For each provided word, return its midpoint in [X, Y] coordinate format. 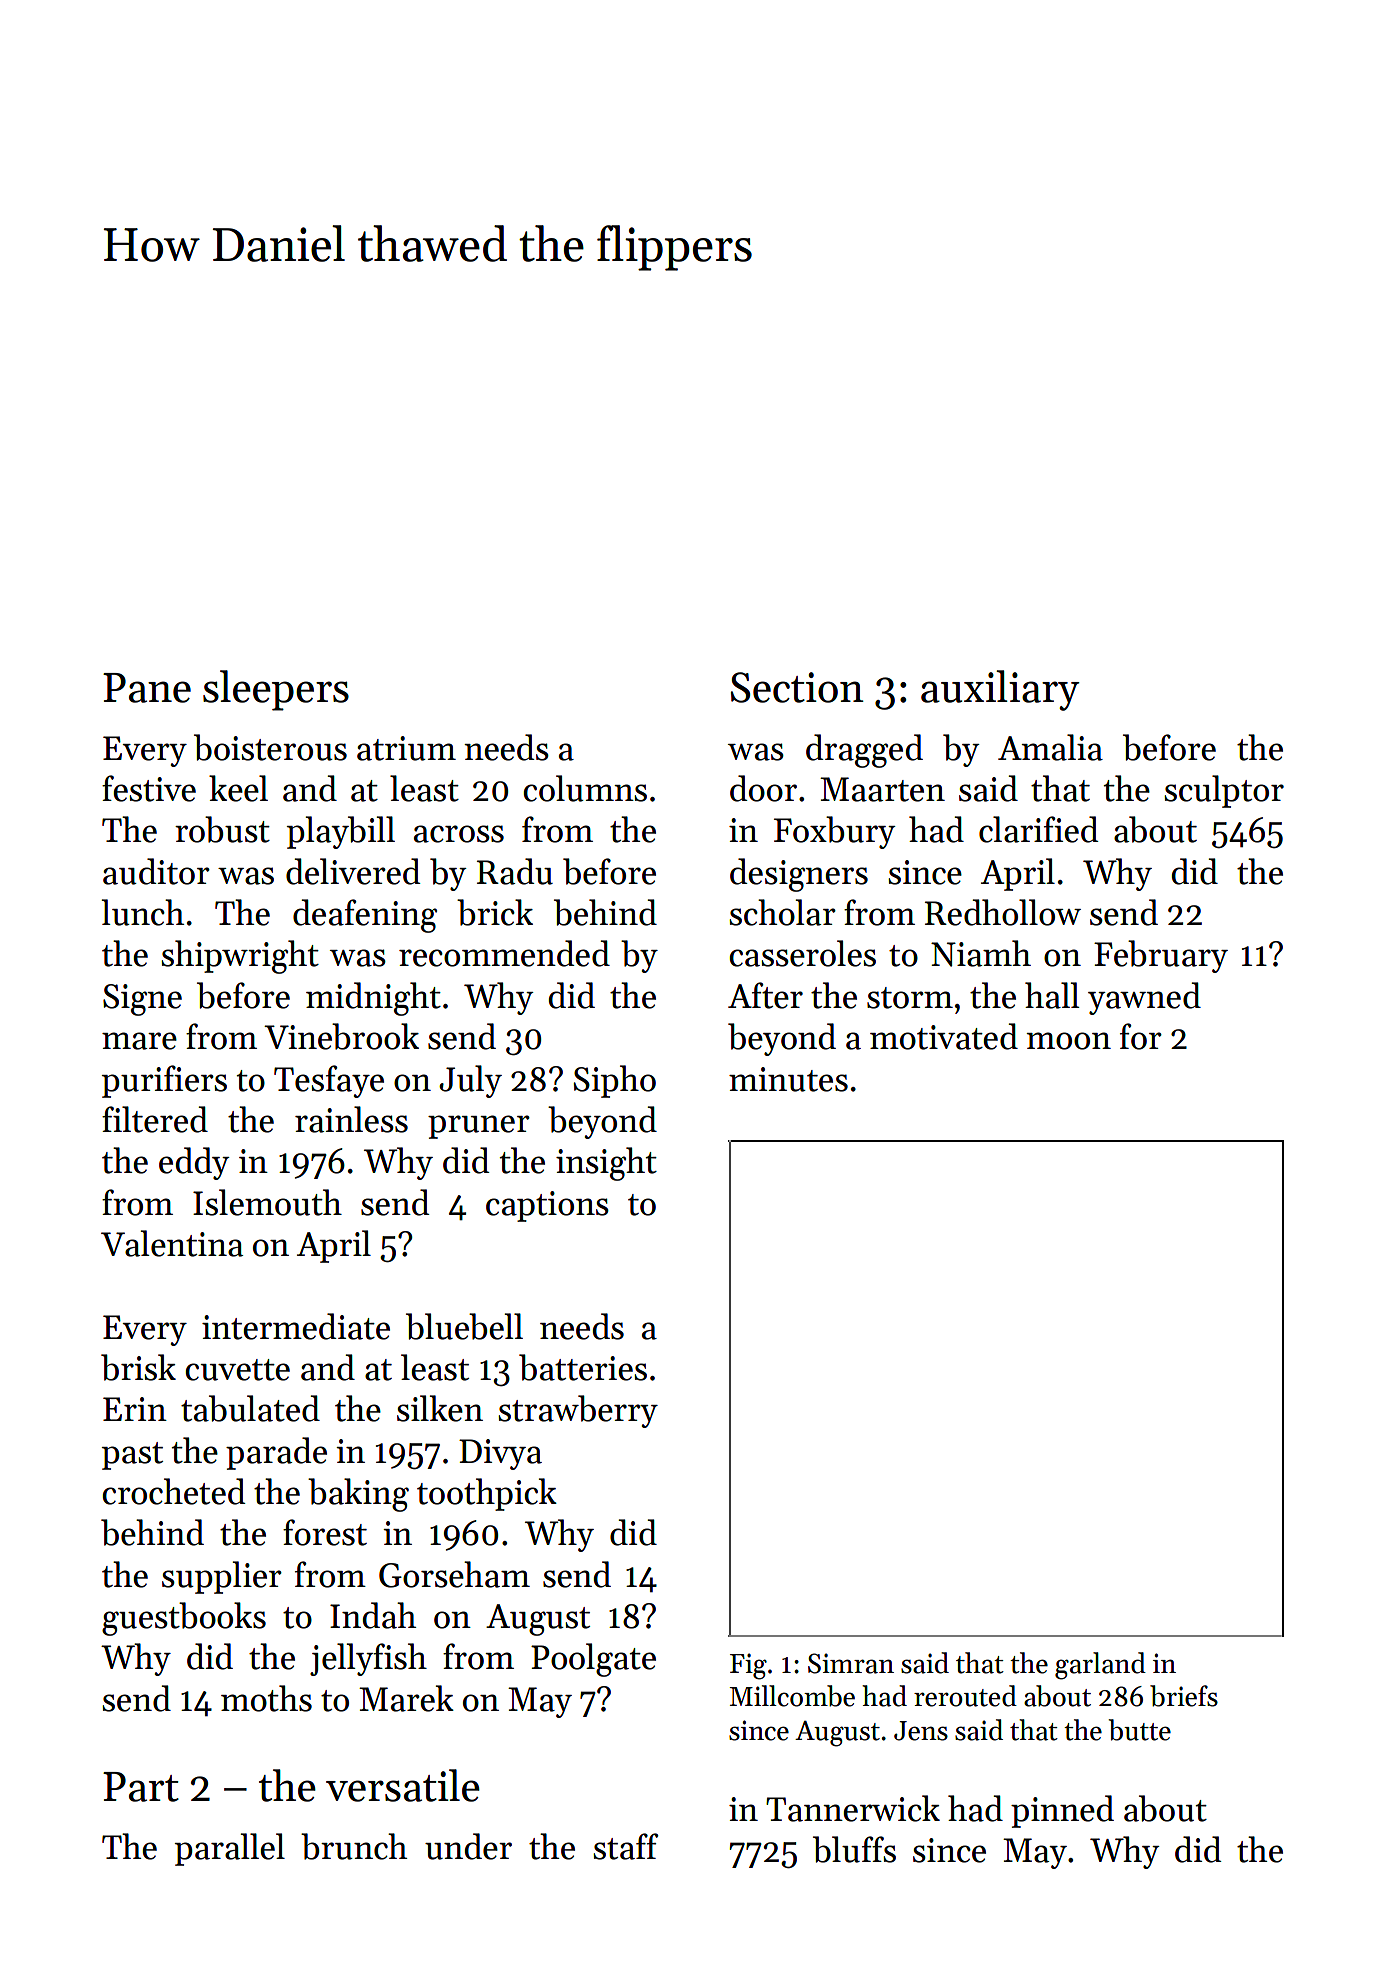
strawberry [578, 1411]
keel [238, 788]
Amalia [1050, 747]
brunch [354, 1846]
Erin [135, 1409]
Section [797, 687]
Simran [851, 1663]
